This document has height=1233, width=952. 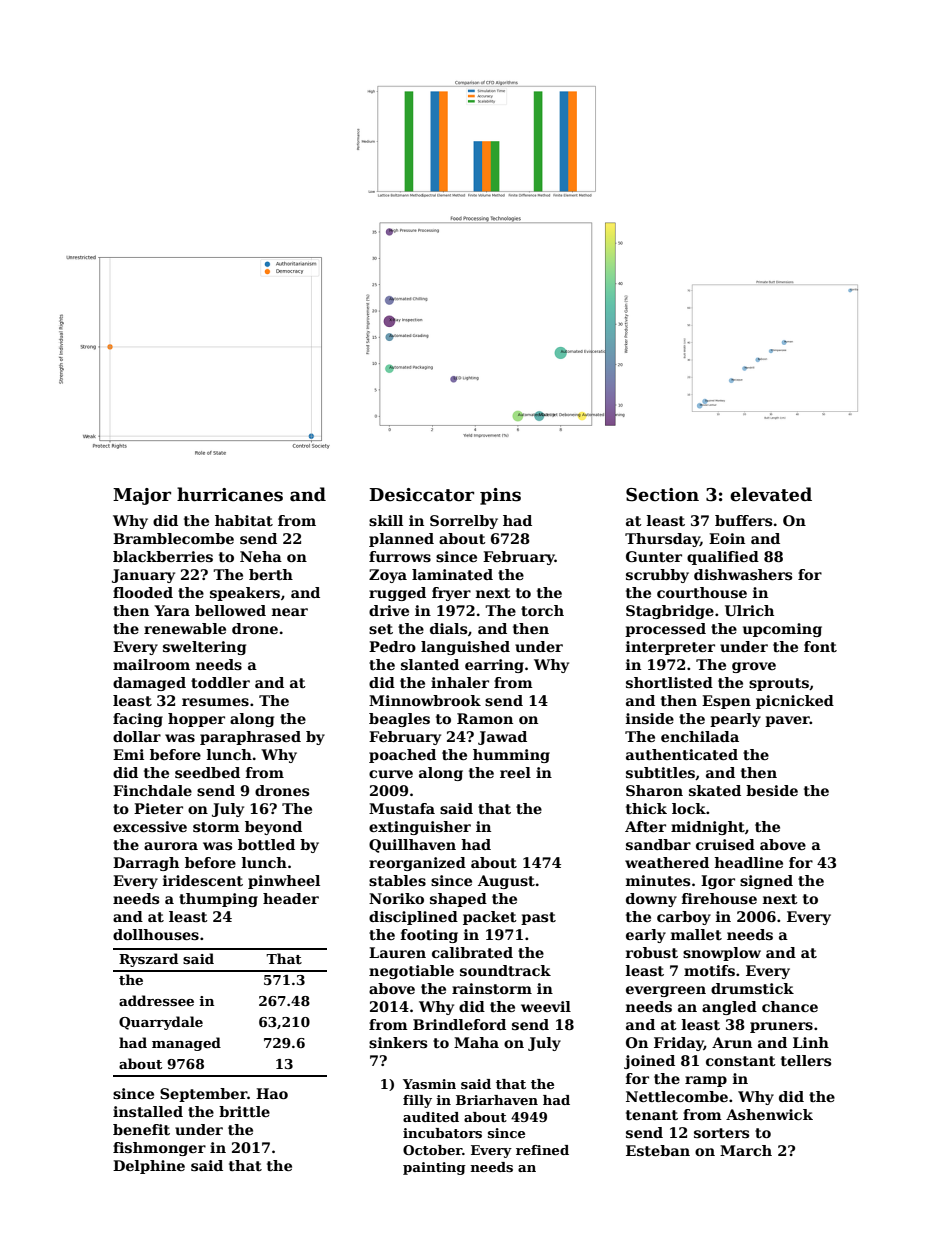 I want to click on grove, so click(x=754, y=667).
